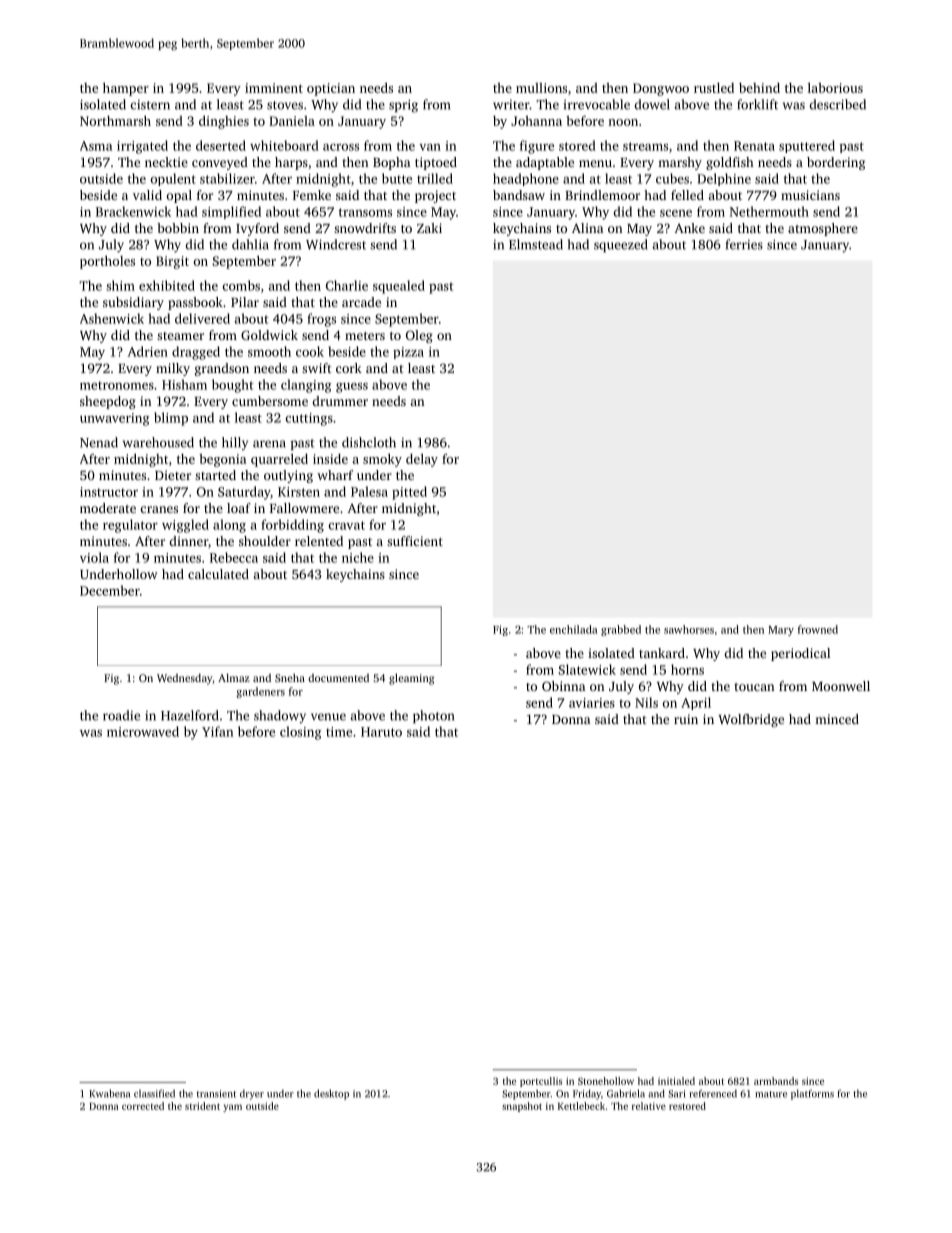 Image resolution: width=952 pixels, height=1233 pixels. What do you see at coordinates (216, 1094) in the screenshot?
I see `transient` at bounding box center [216, 1094].
